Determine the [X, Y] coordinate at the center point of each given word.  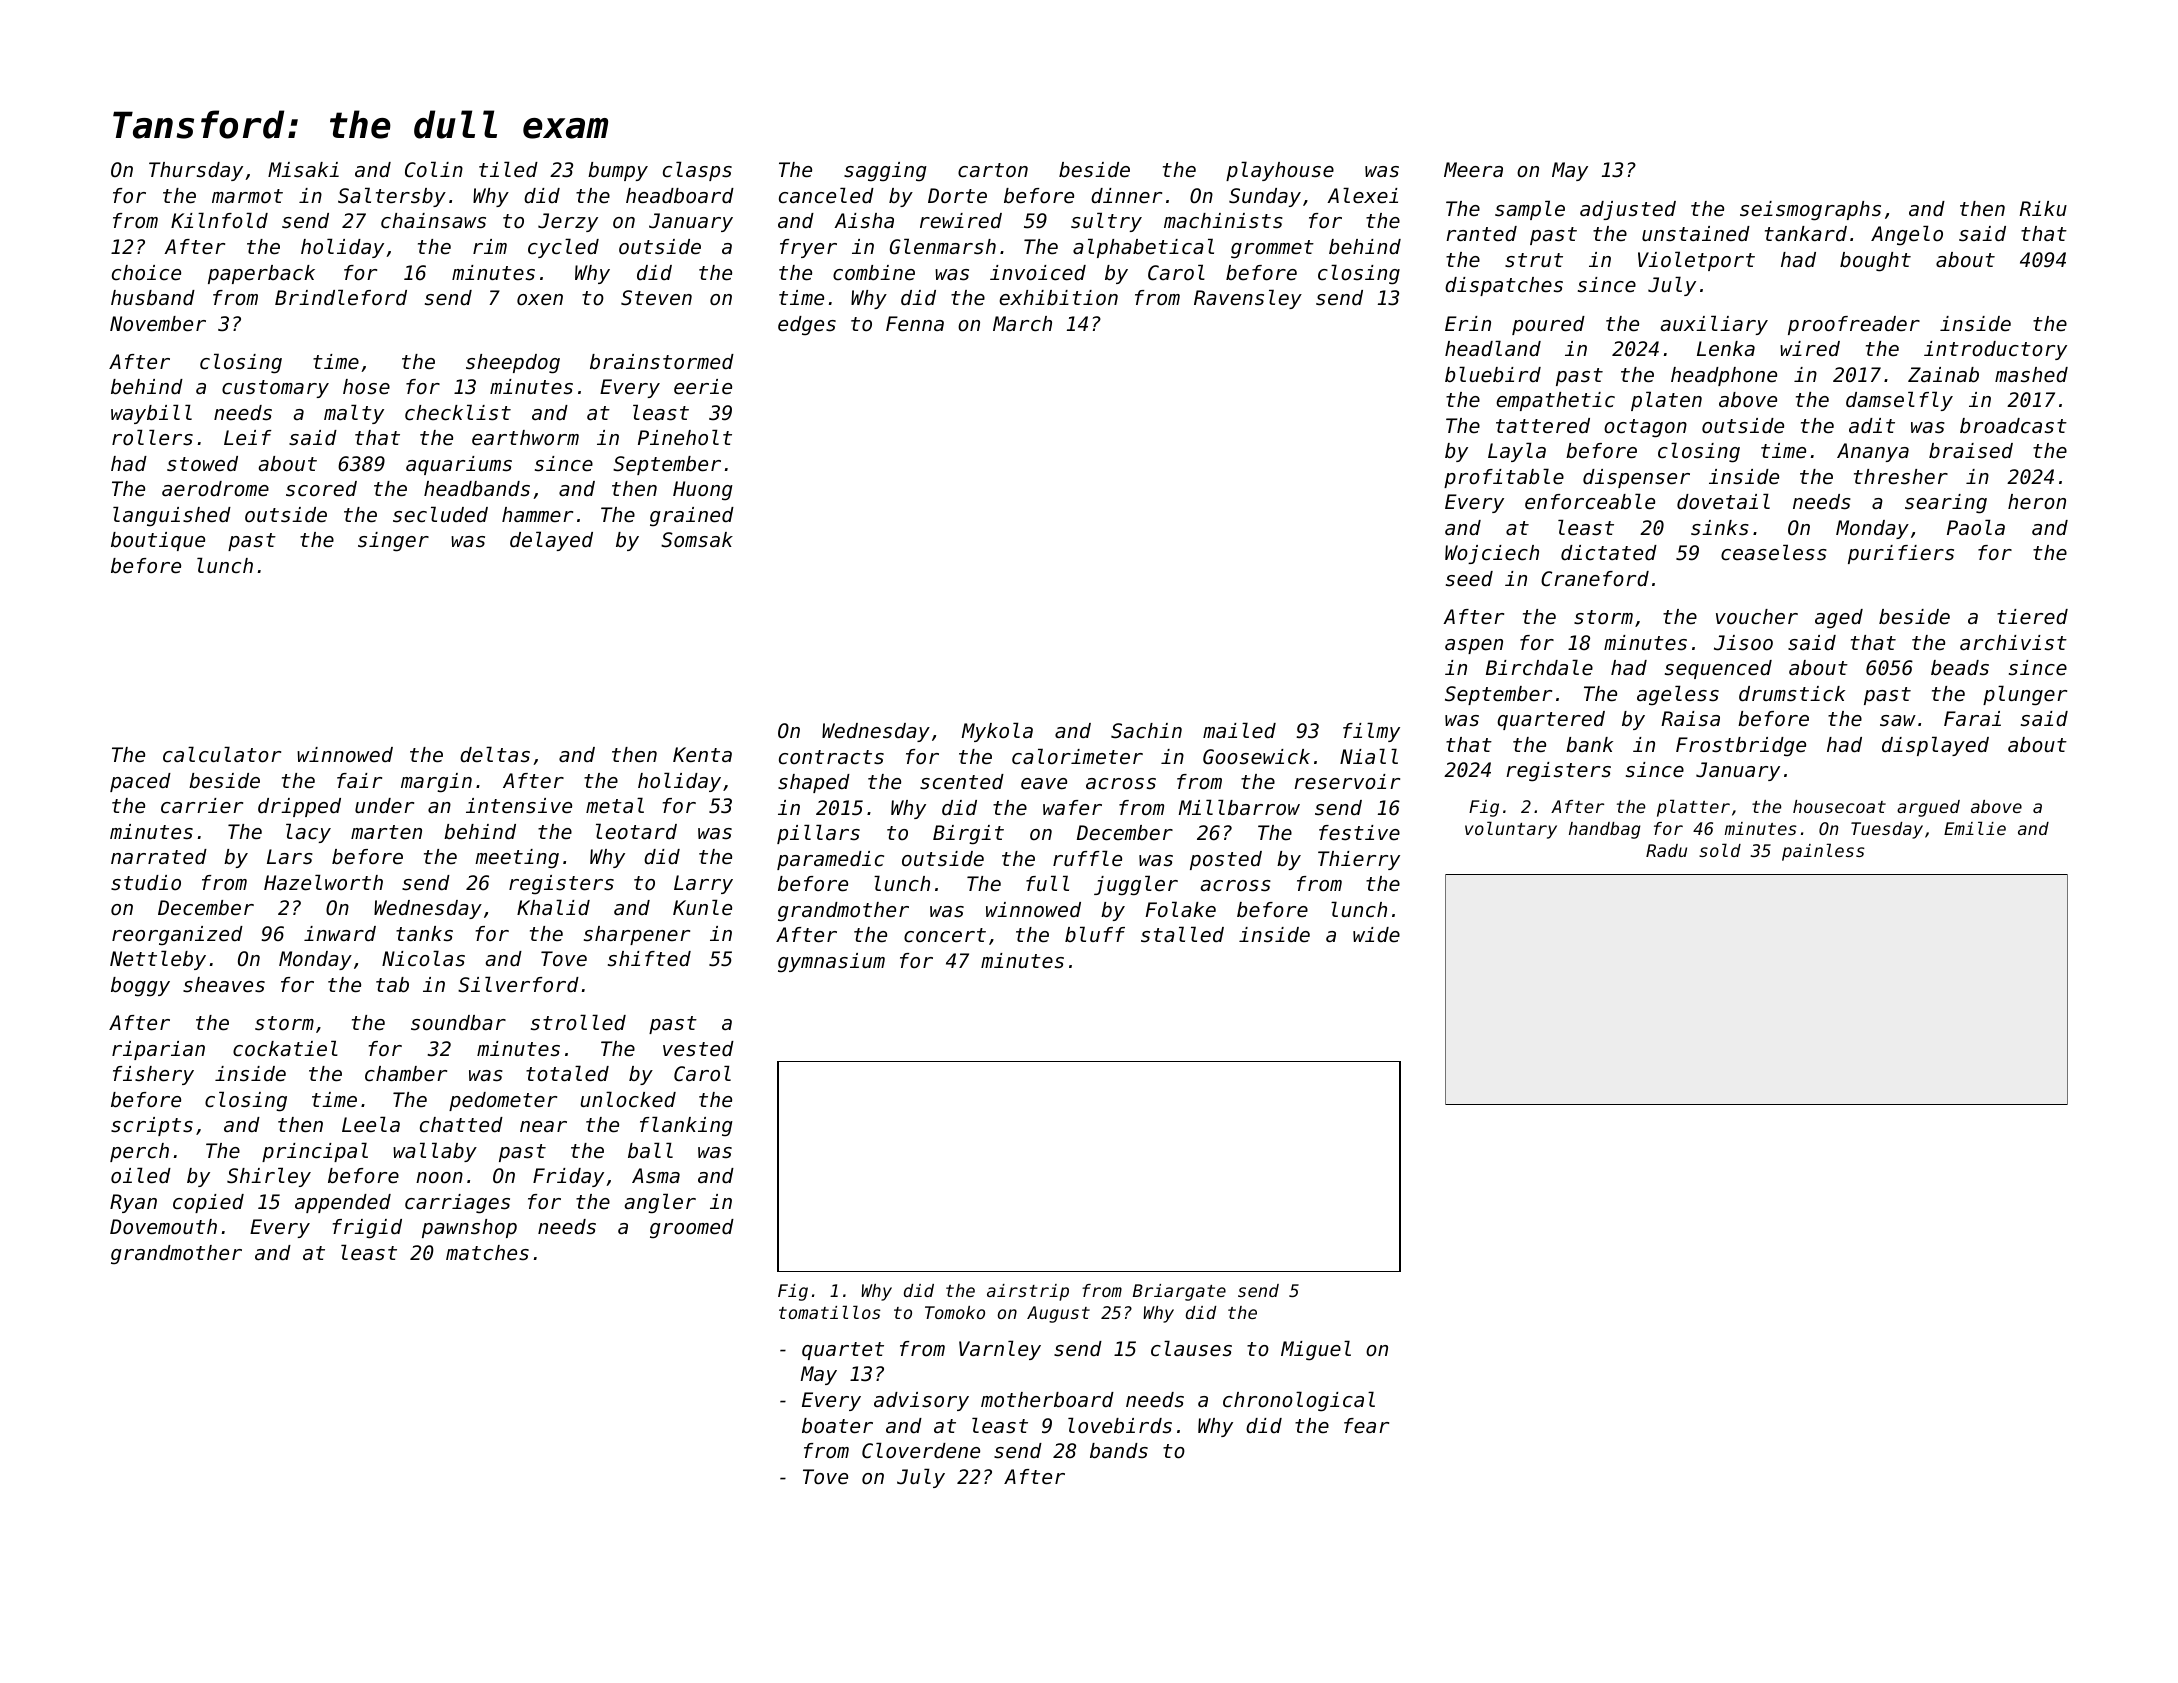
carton [993, 170]
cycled [563, 248]
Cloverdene [921, 1450]
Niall [1369, 756]
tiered [2032, 617]
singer [393, 542]
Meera [1473, 170]
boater [837, 1426]
